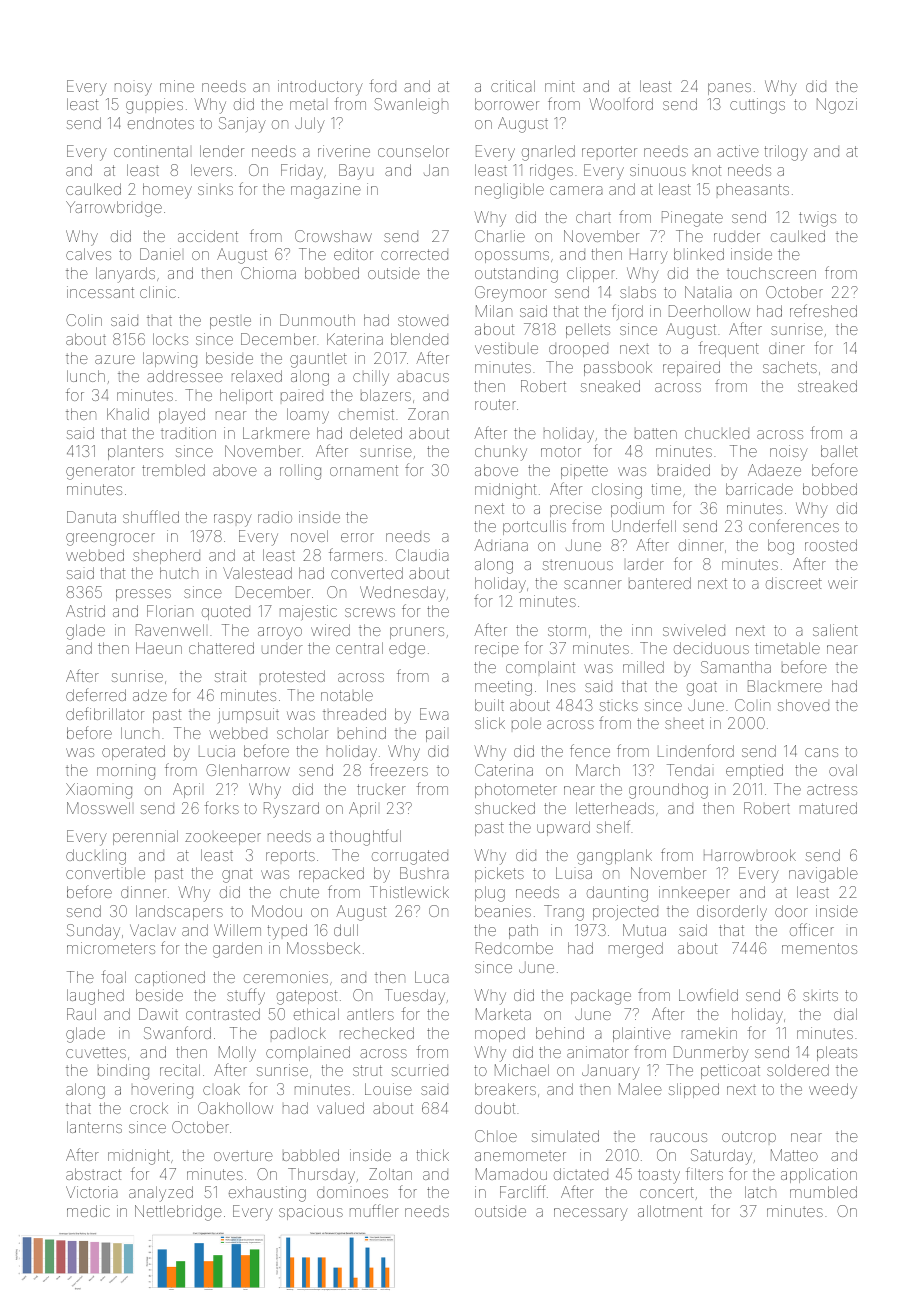 This screenshot has width=924, height=1308. What do you see at coordinates (208, 236) in the screenshot?
I see `accident` at bounding box center [208, 236].
